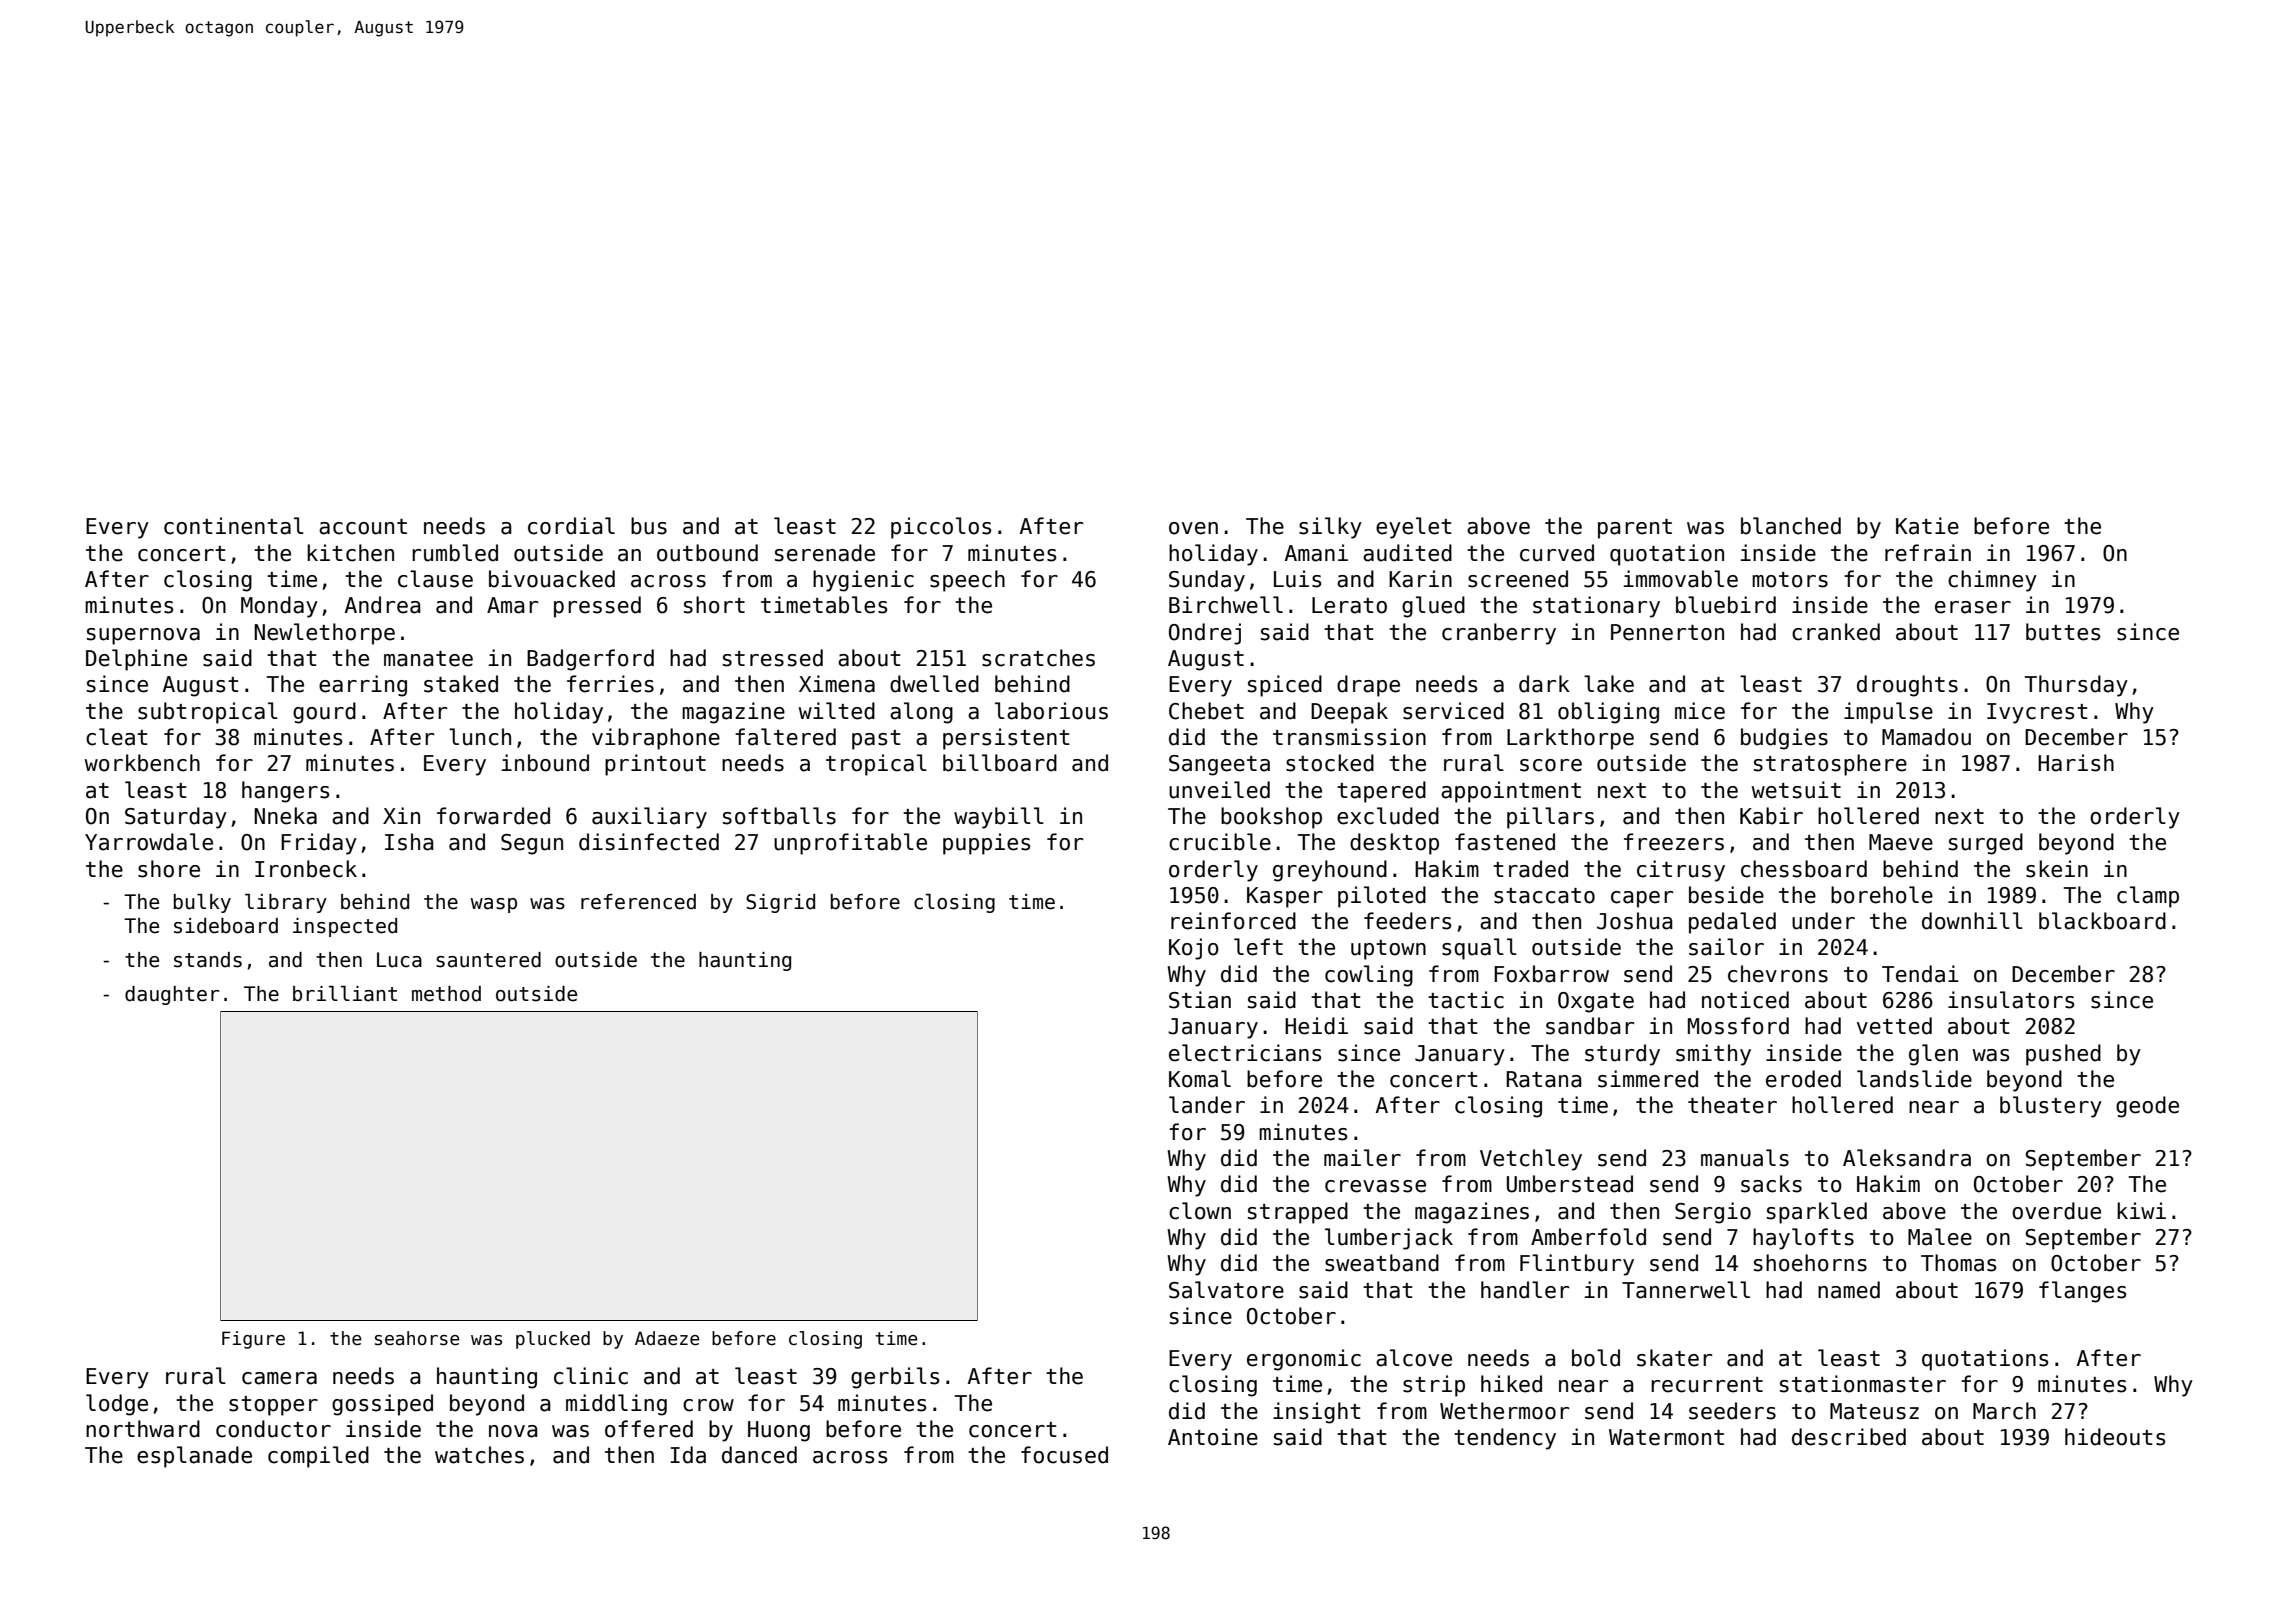 Image resolution: width=2282 pixels, height=1614 pixels. Describe the element at coordinates (895, 1378) in the page. I see `gerbils` at that location.
